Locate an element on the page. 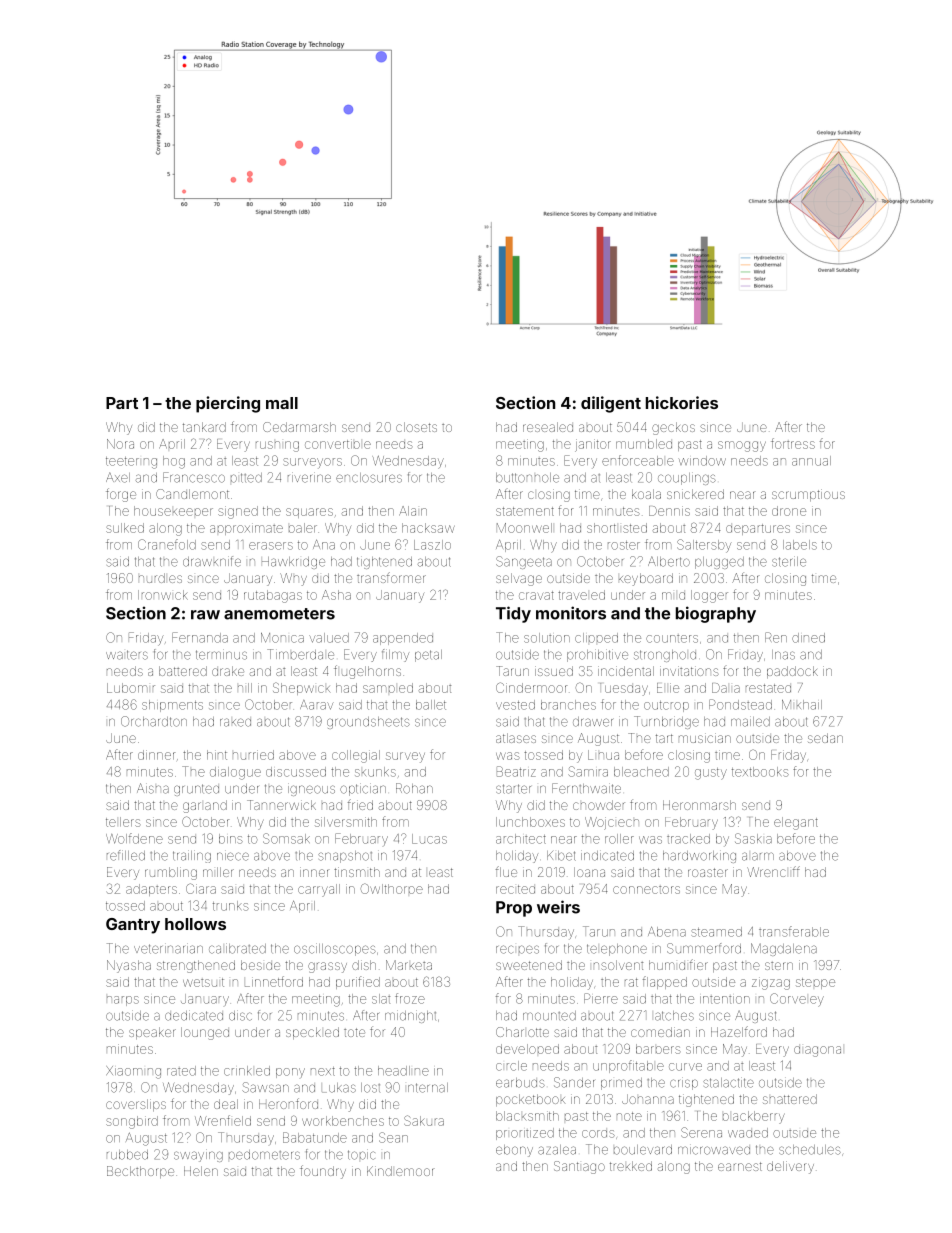 The image size is (952, 1233). sulked is located at coordinates (125, 528).
